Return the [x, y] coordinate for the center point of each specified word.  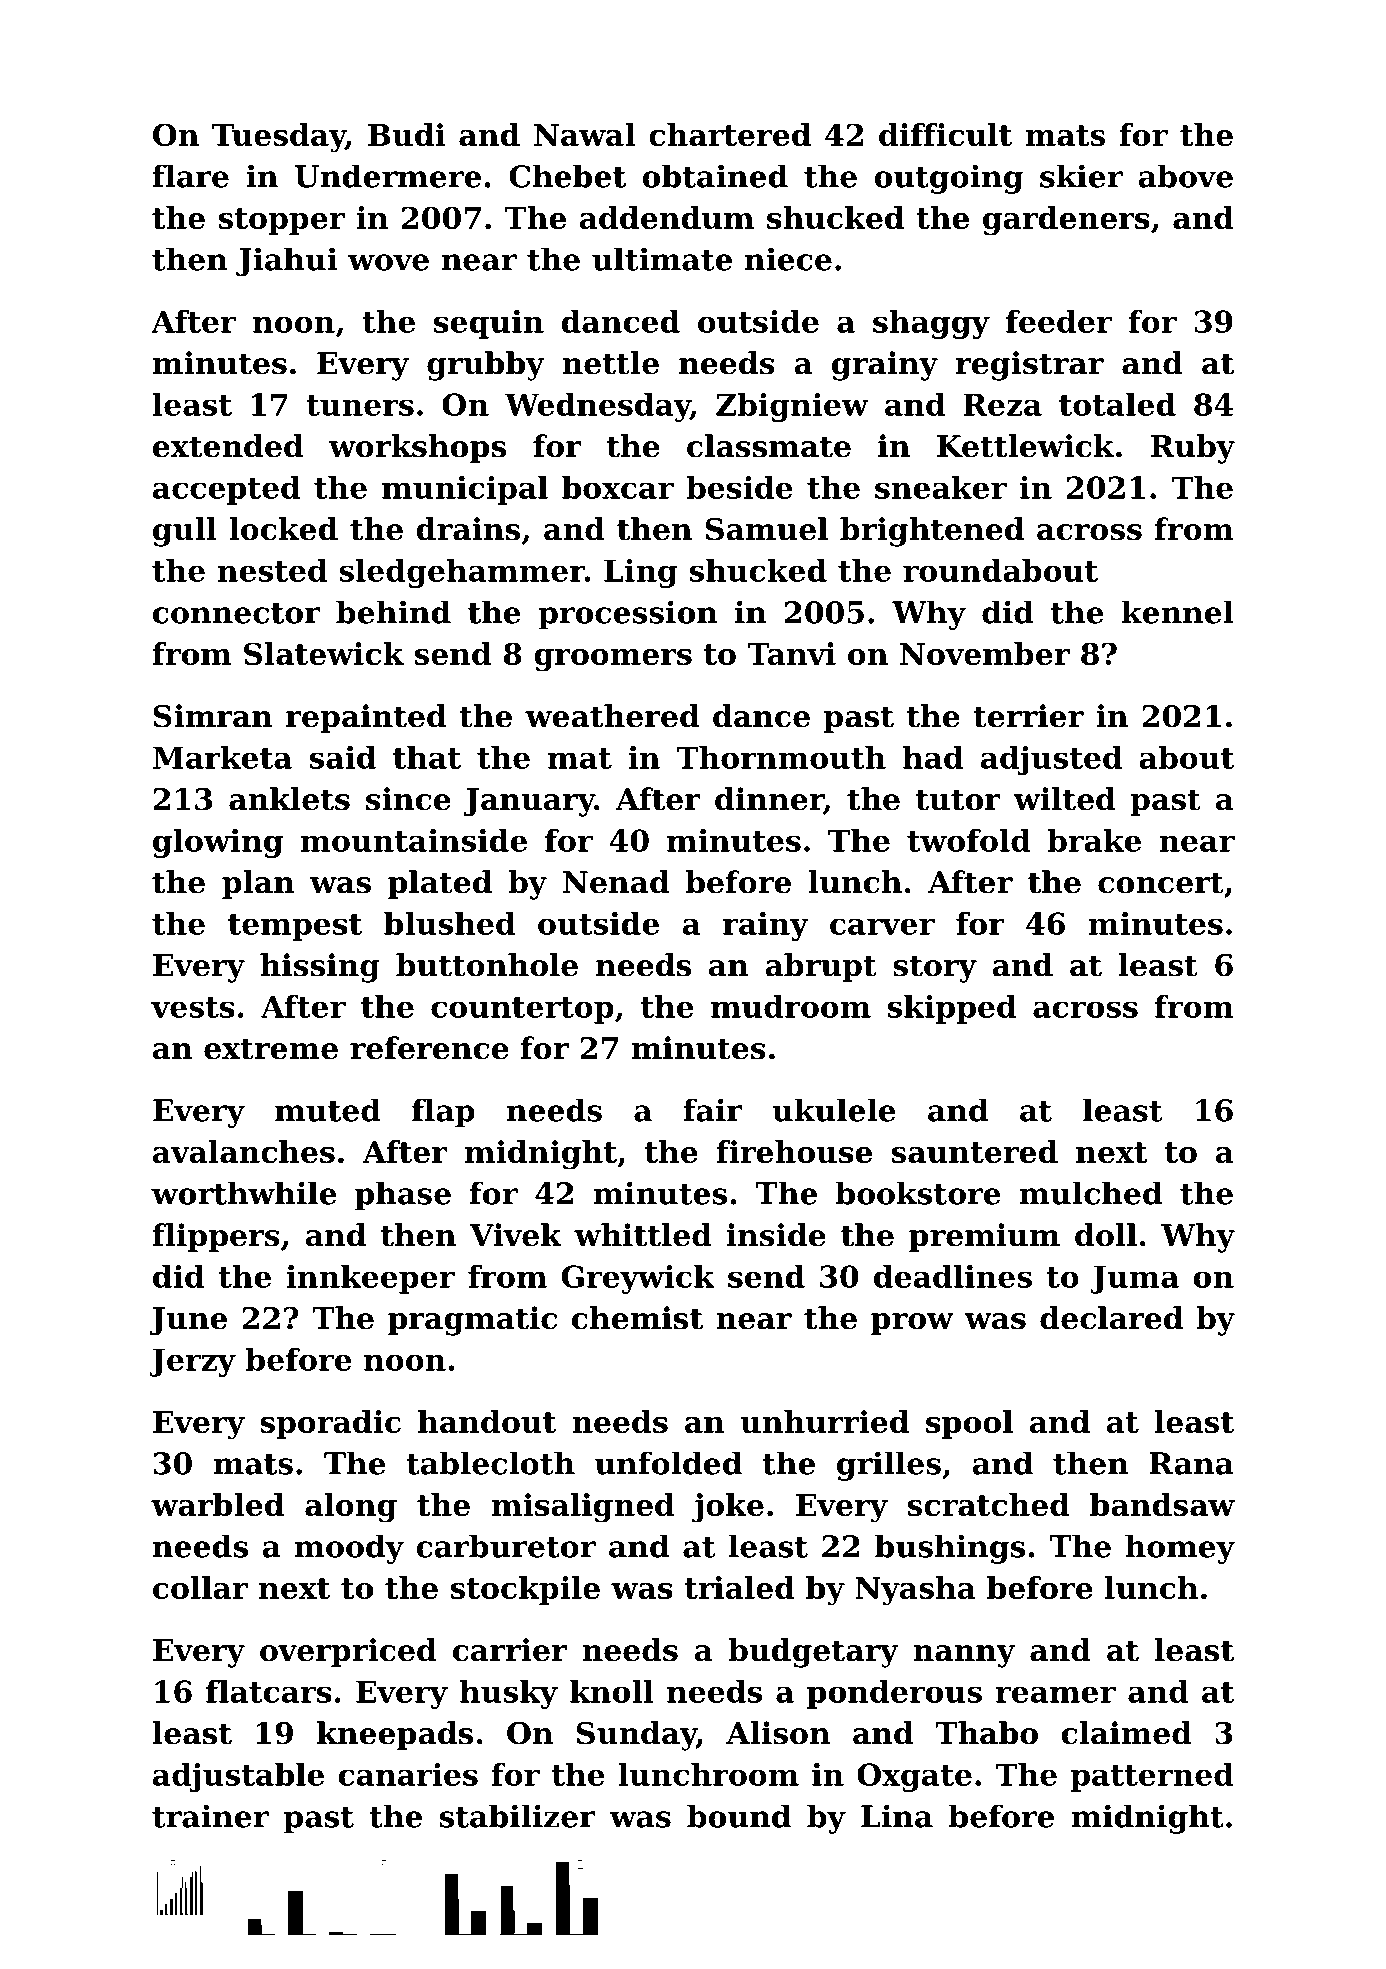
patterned [1152, 1777]
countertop [522, 1010]
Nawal [584, 134]
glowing [218, 843]
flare [190, 176]
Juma [1134, 1279]
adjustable [238, 1777]
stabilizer [518, 1816]
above [1186, 176]
